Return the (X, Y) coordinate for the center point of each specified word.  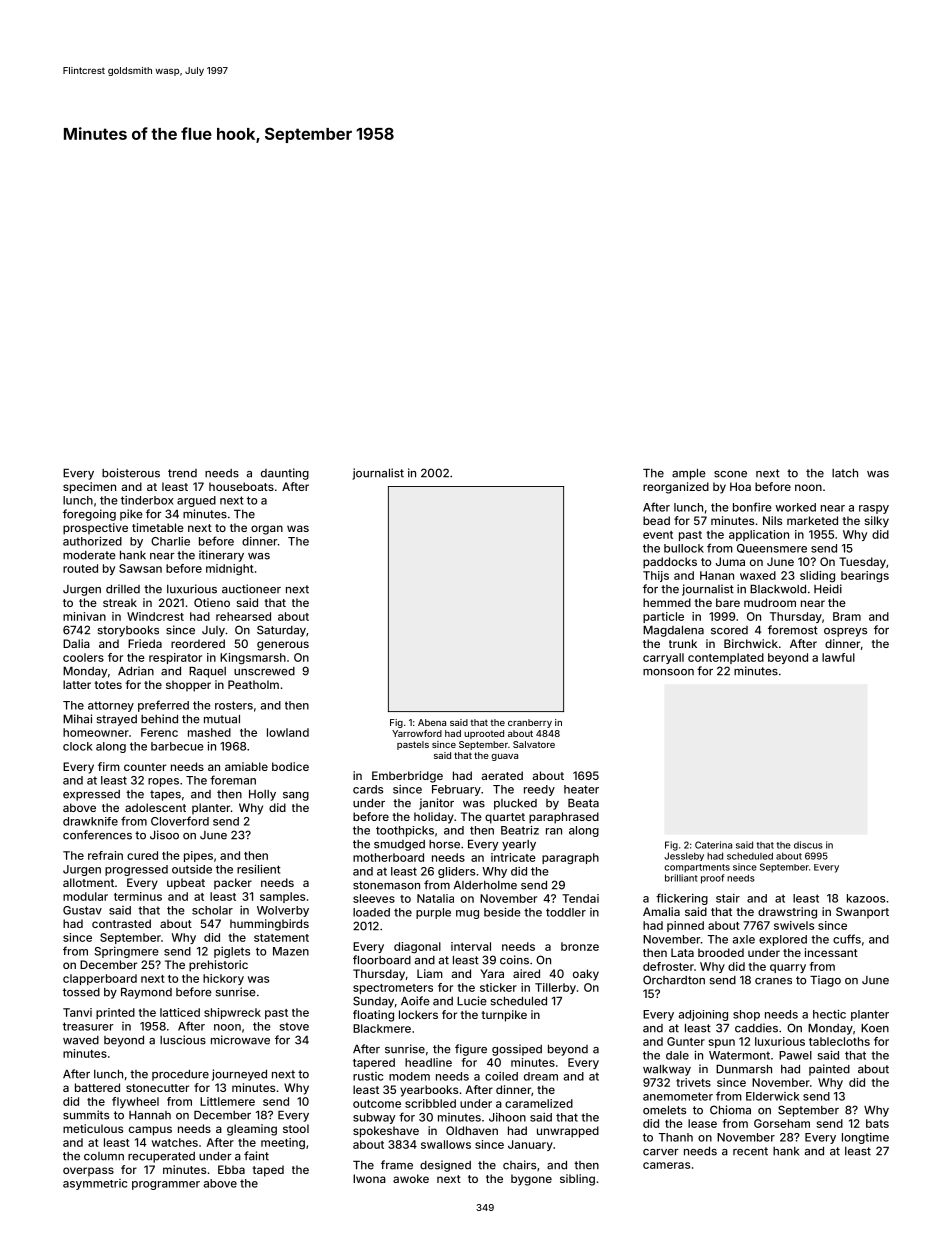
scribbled (430, 1103)
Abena (432, 722)
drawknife (90, 821)
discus (808, 845)
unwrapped (568, 1132)
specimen (89, 488)
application (759, 535)
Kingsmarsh (253, 659)
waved (81, 1040)
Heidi (828, 589)
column (104, 1156)
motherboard (388, 857)
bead (656, 520)
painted (829, 1070)
